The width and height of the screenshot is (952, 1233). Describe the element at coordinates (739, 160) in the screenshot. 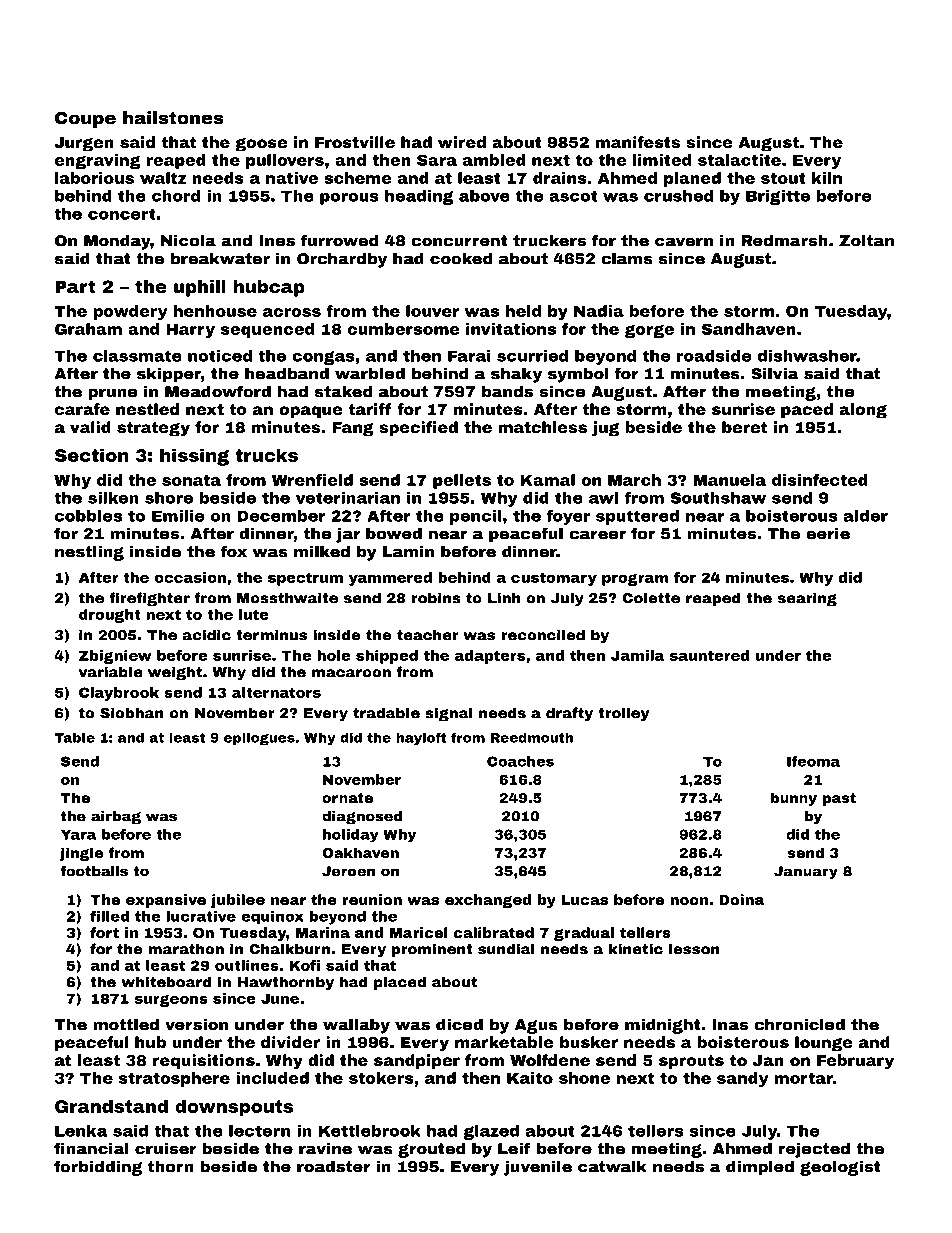

I see `stalactite` at that location.
